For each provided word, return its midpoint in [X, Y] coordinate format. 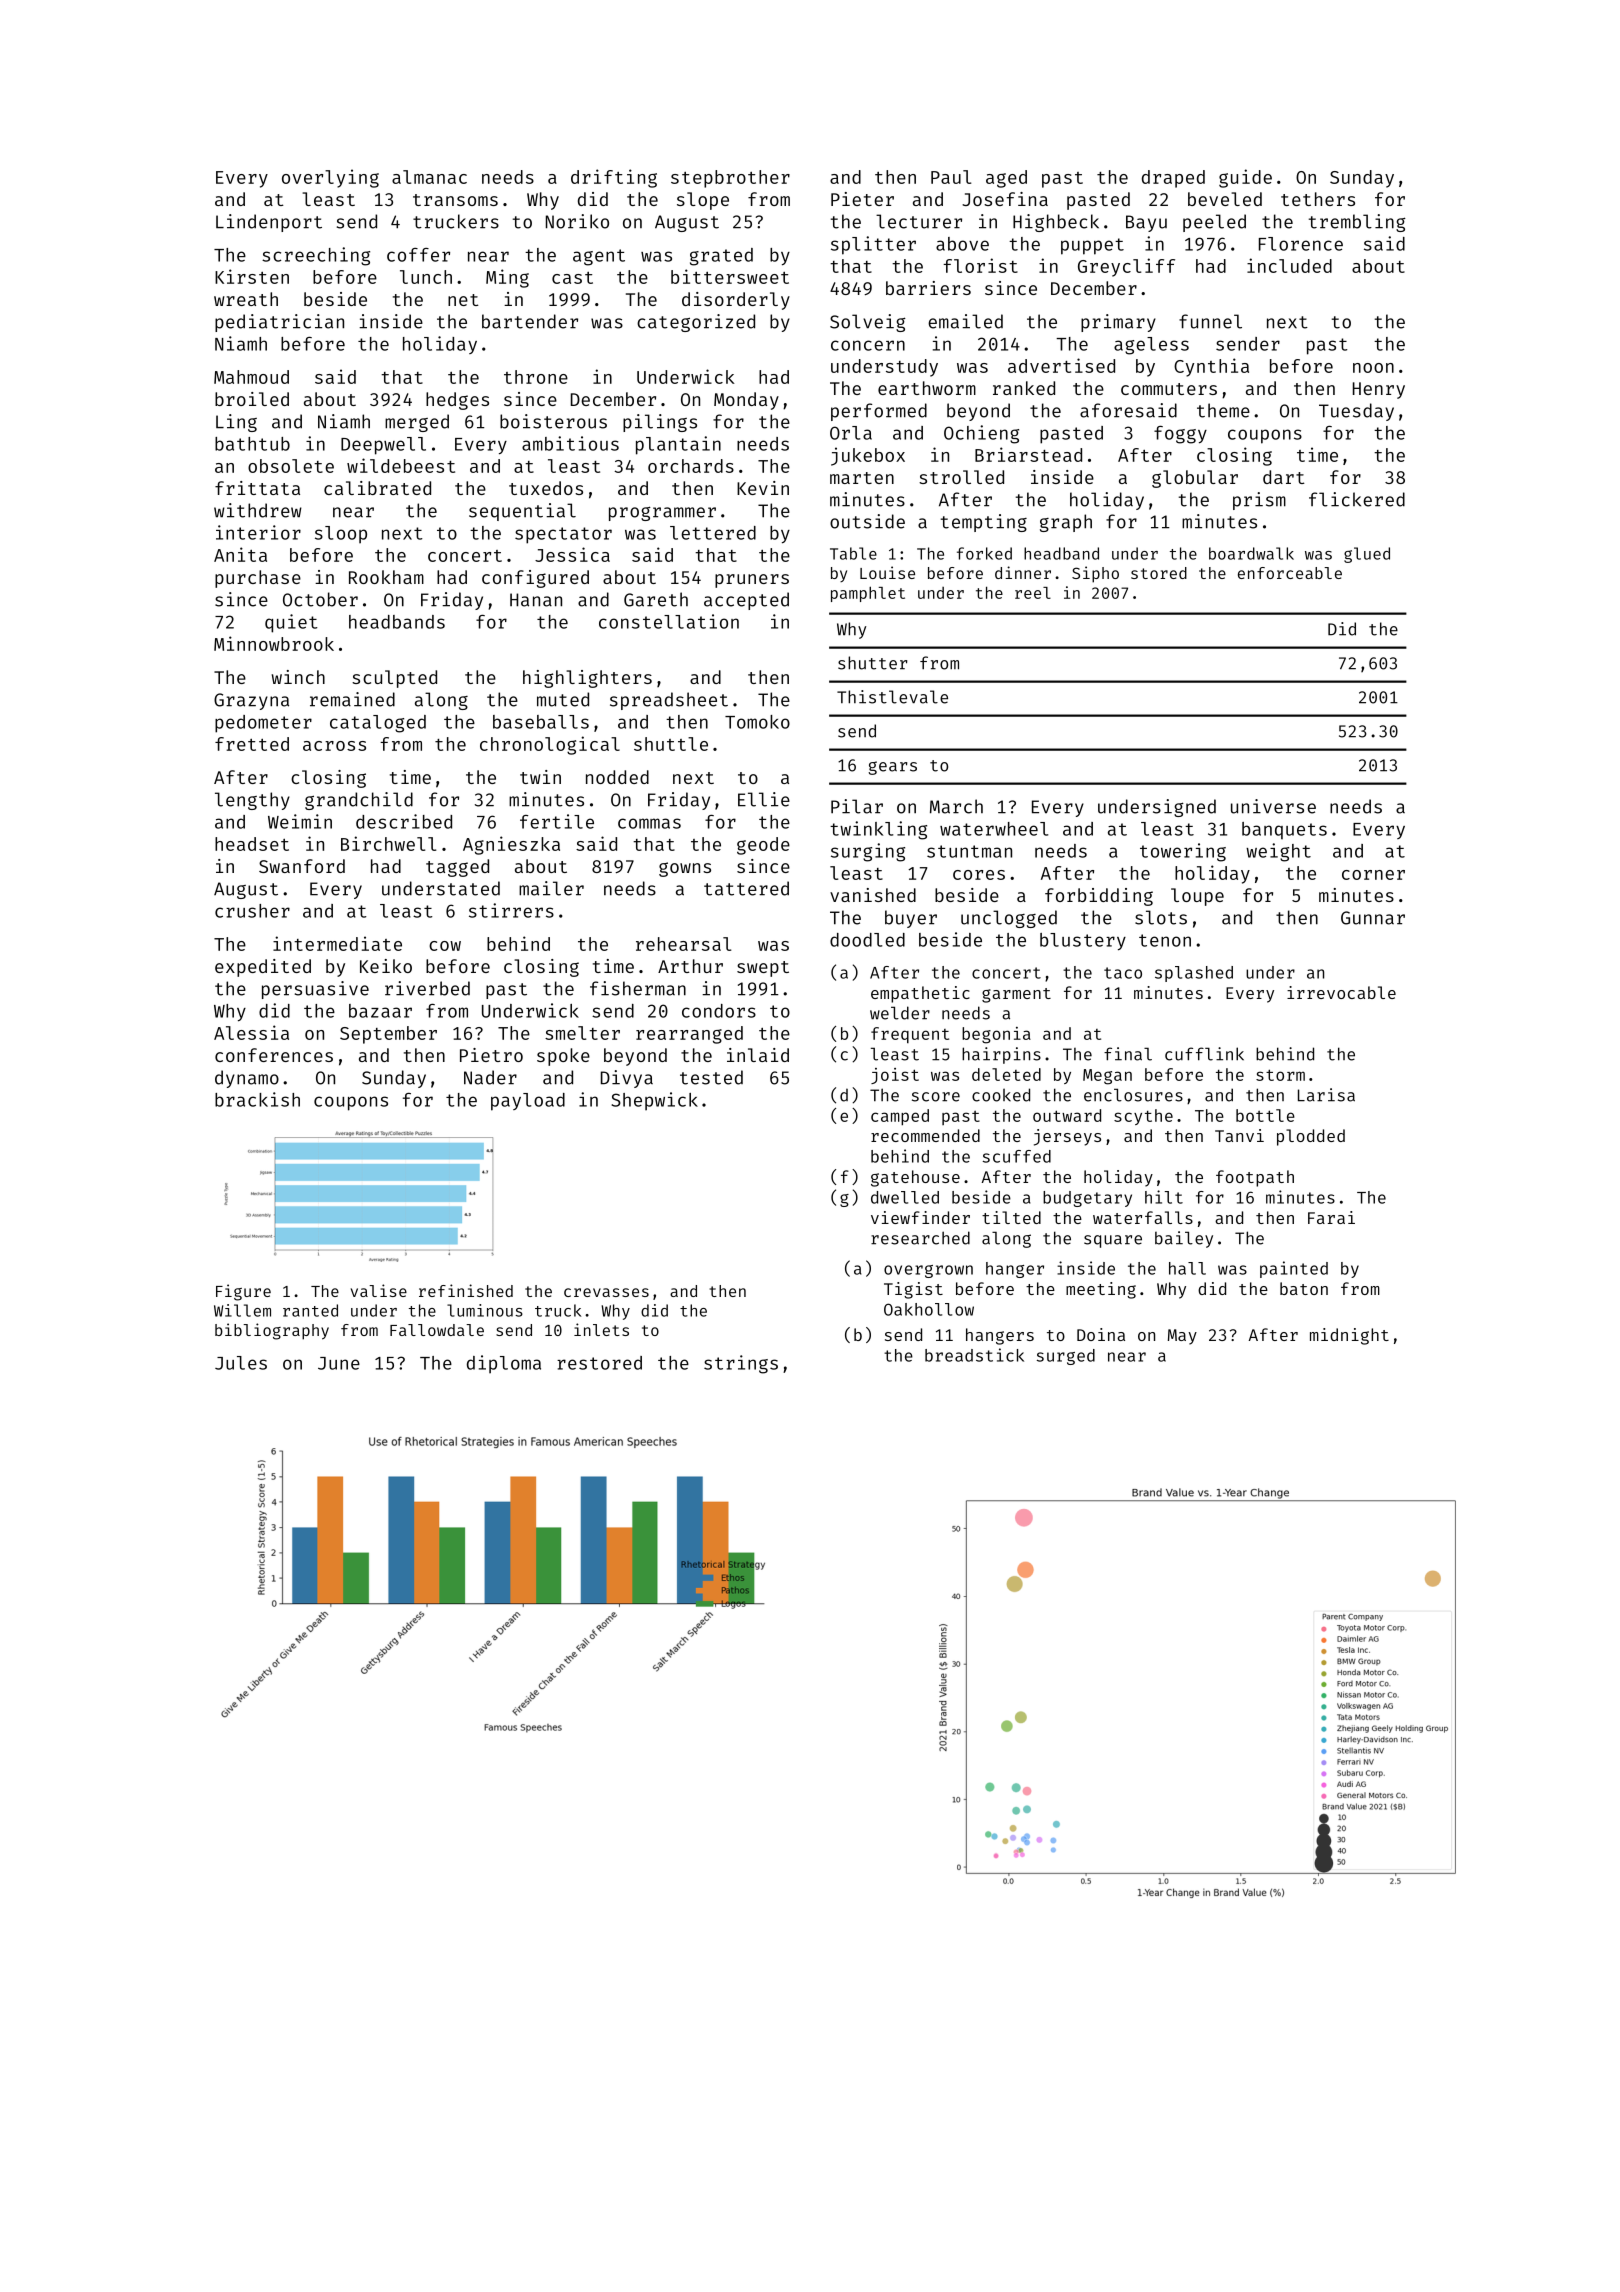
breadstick [974, 1355]
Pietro [491, 1055]
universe [1273, 806]
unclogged [1009, 919]
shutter [872, 663]
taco [1123, 973]
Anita [240, 554]
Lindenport [269, 223]
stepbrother [730, 179]
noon [1373, 368]
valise [379, 1290]
